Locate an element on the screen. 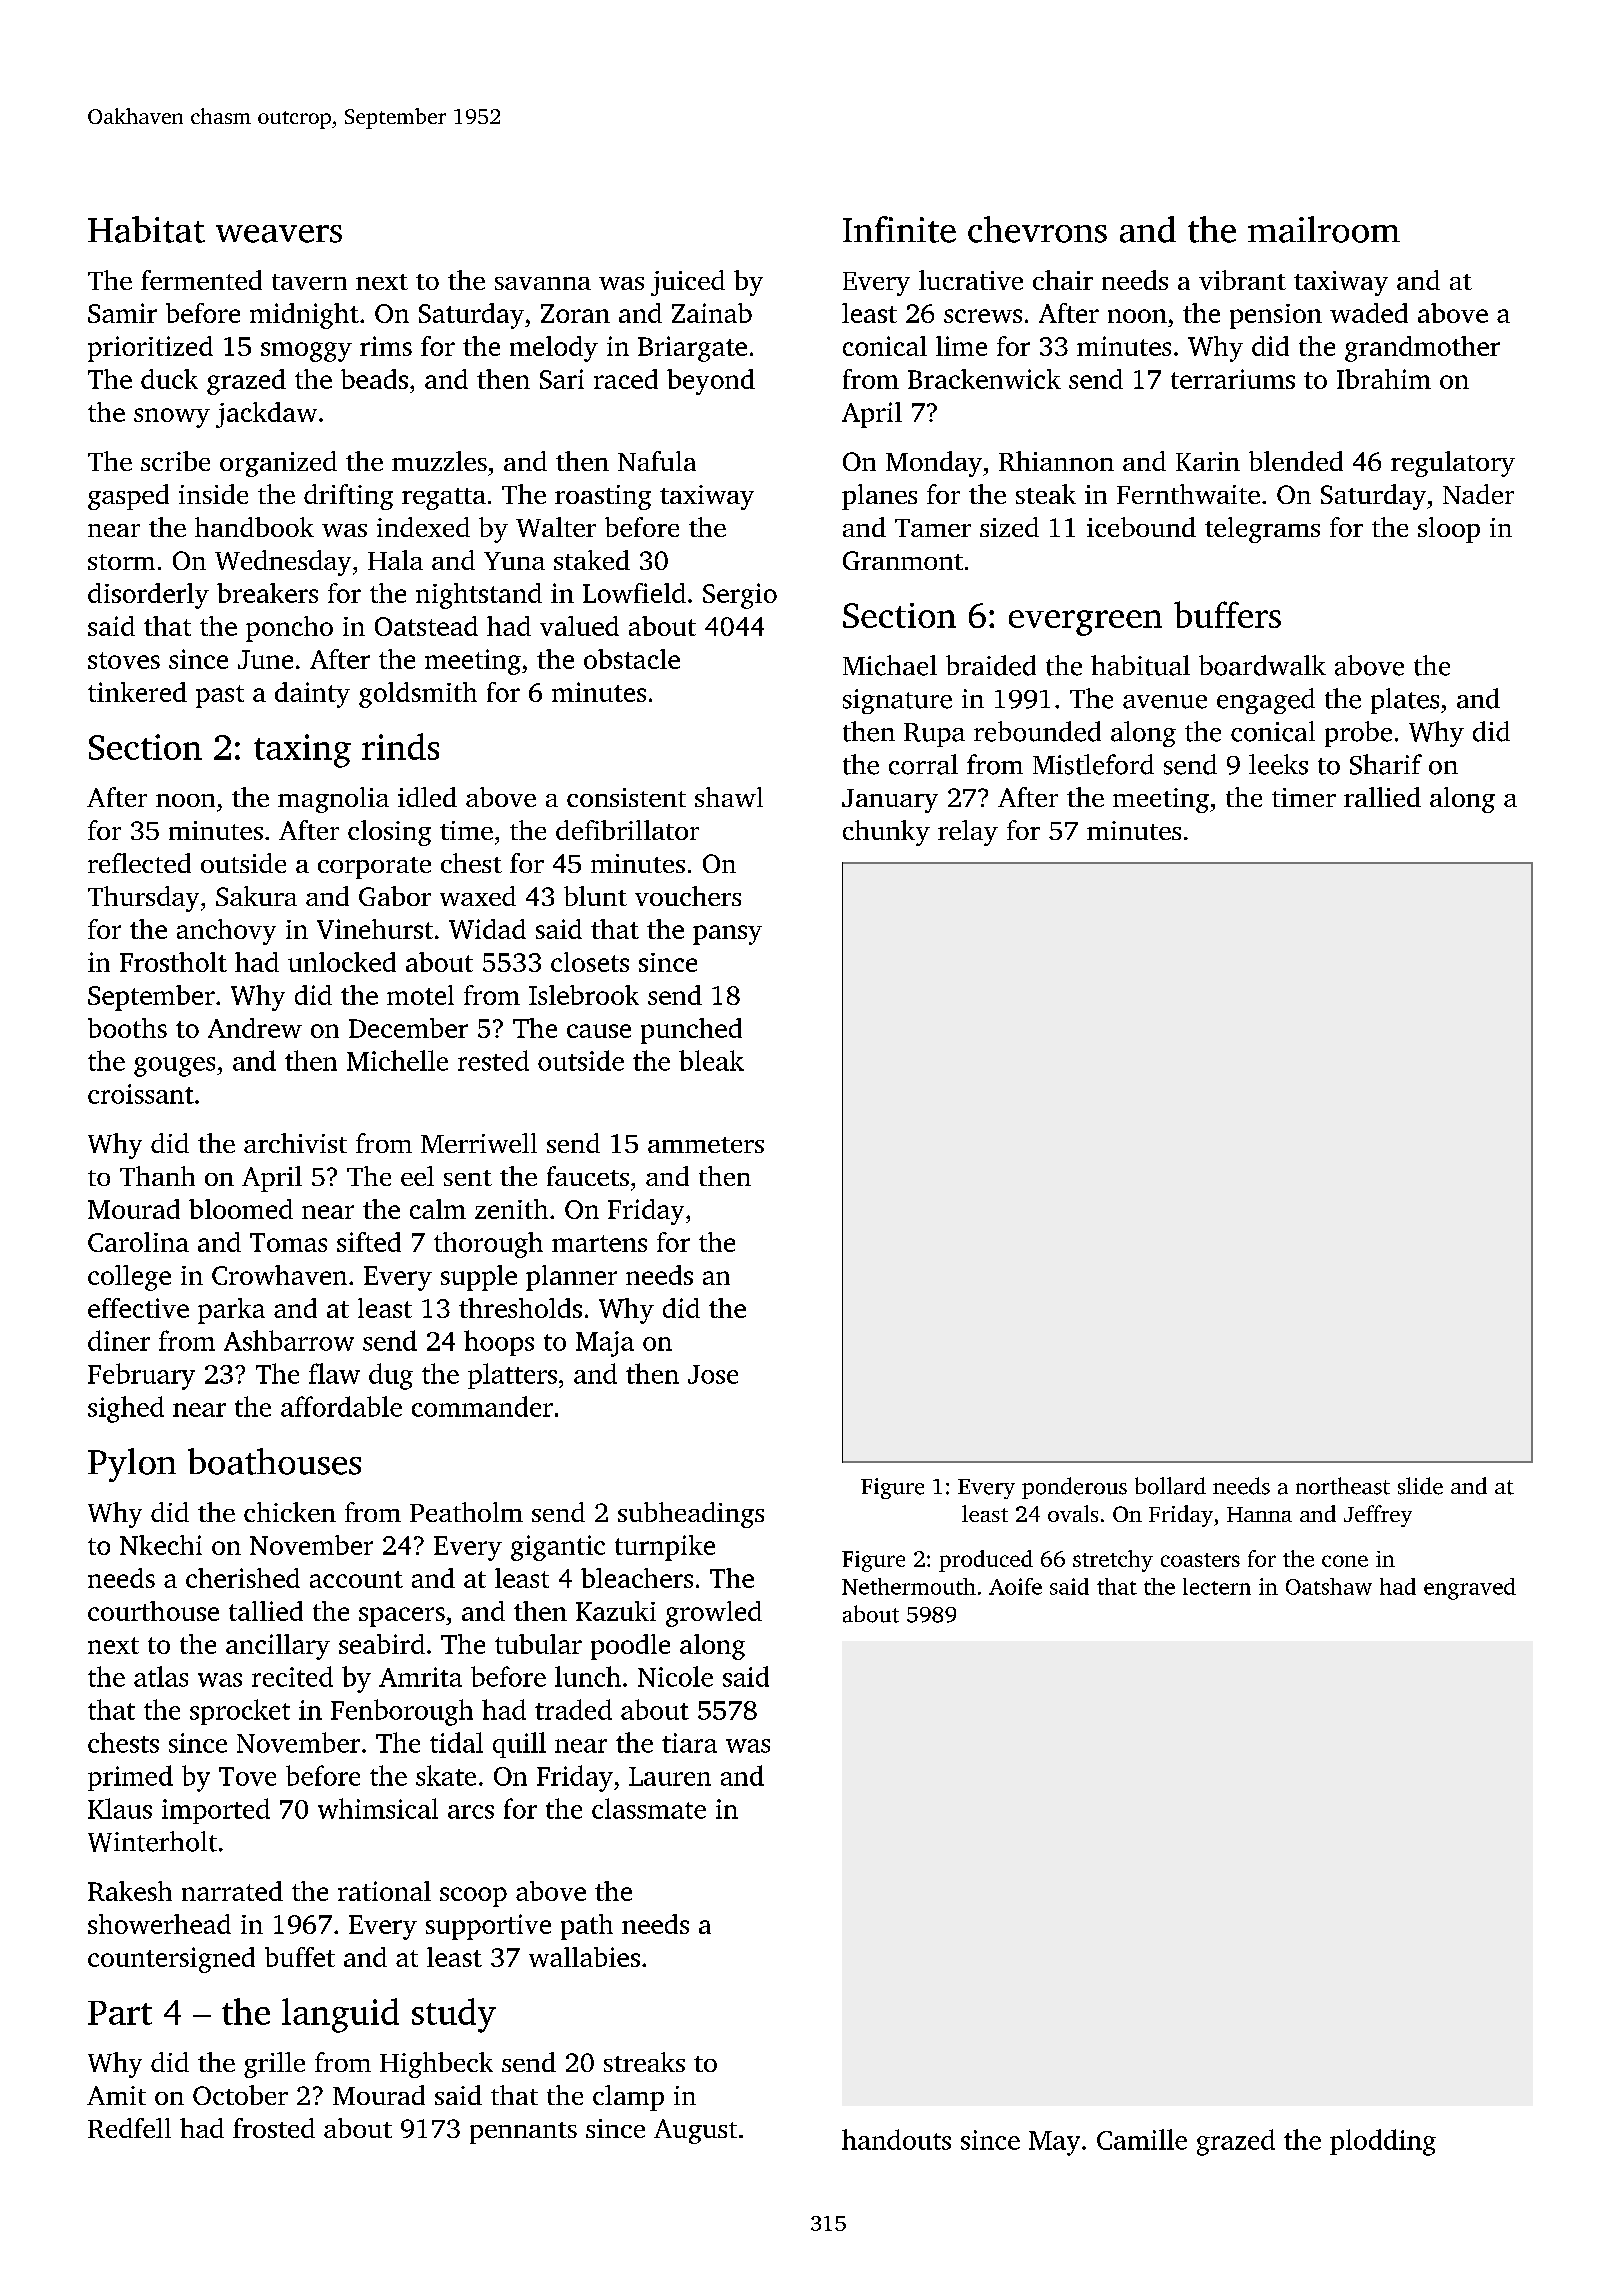 The image size is (1620, 2292). juiced is located at coordinates (688, 283).
